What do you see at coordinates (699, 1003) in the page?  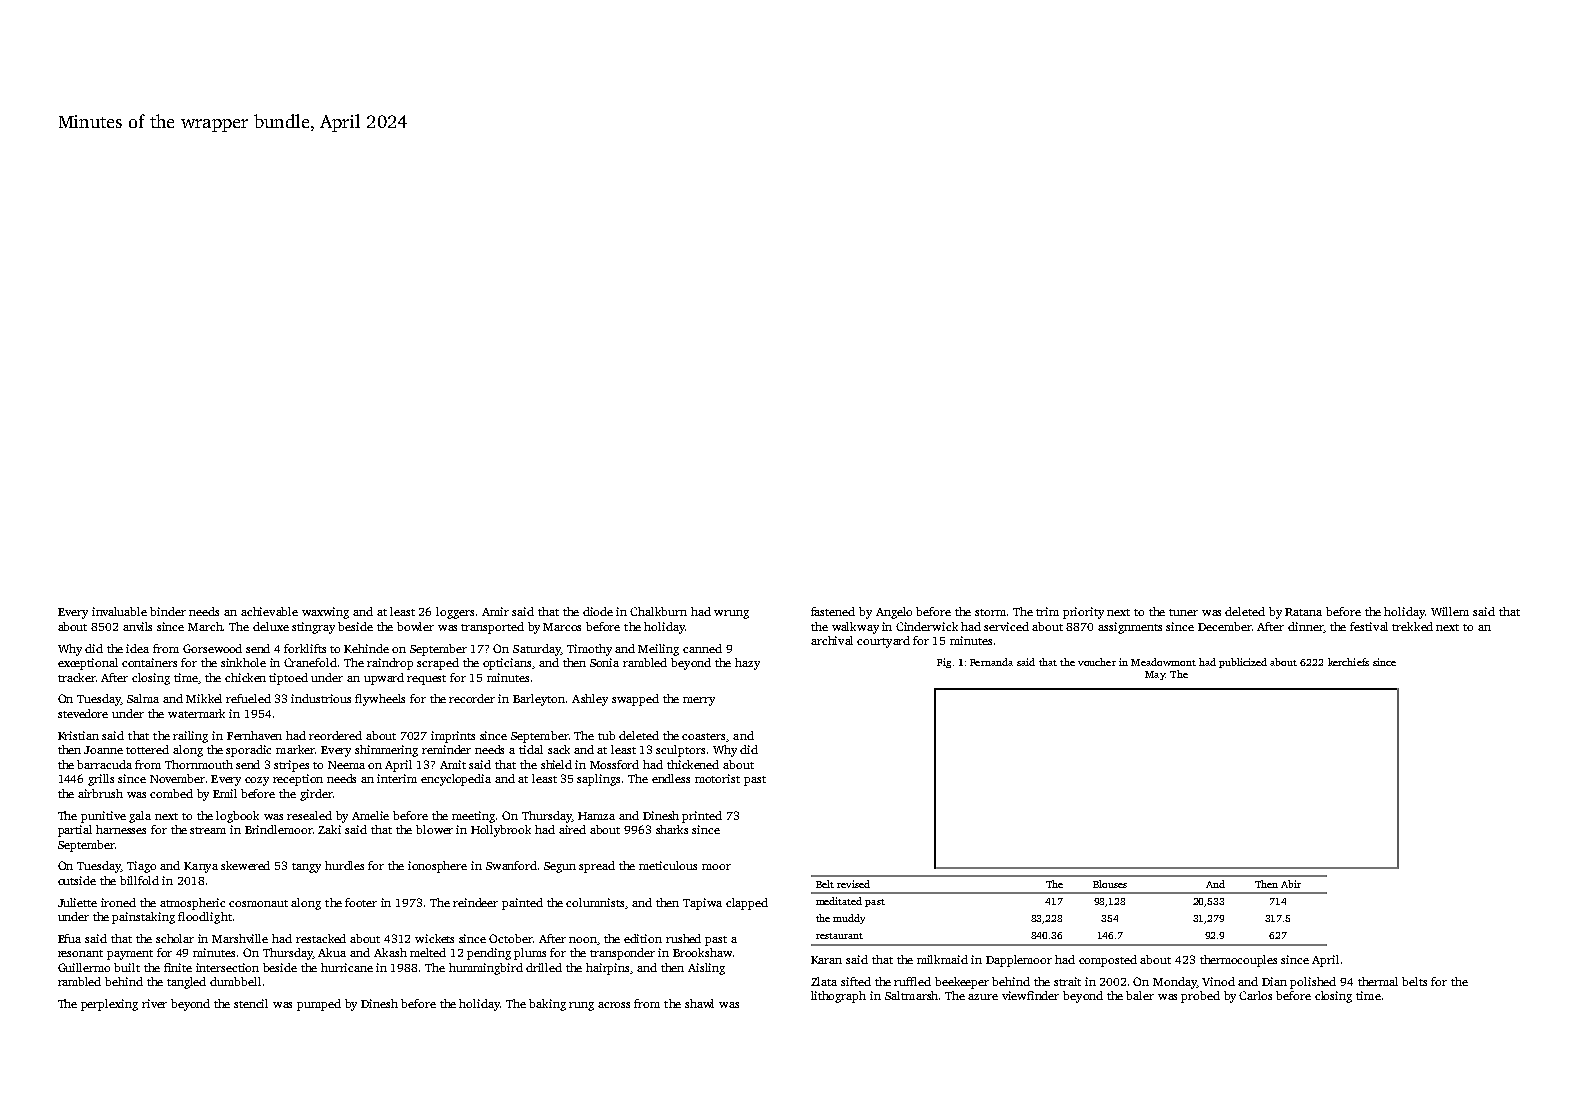 I see `shawl` at bounding box center [699, 1003].
